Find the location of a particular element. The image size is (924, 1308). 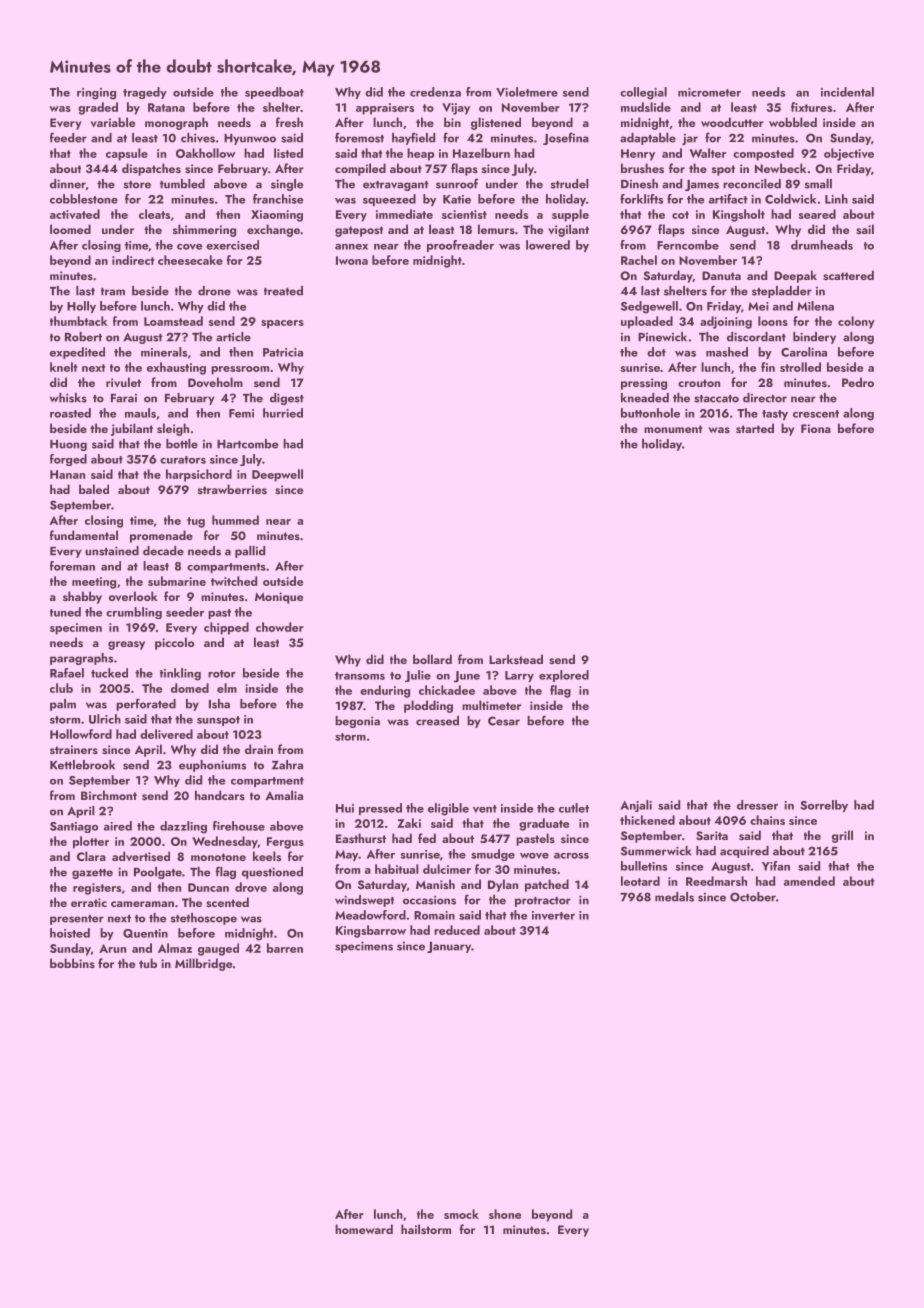

shone is located at coordinates (505, 1214).
